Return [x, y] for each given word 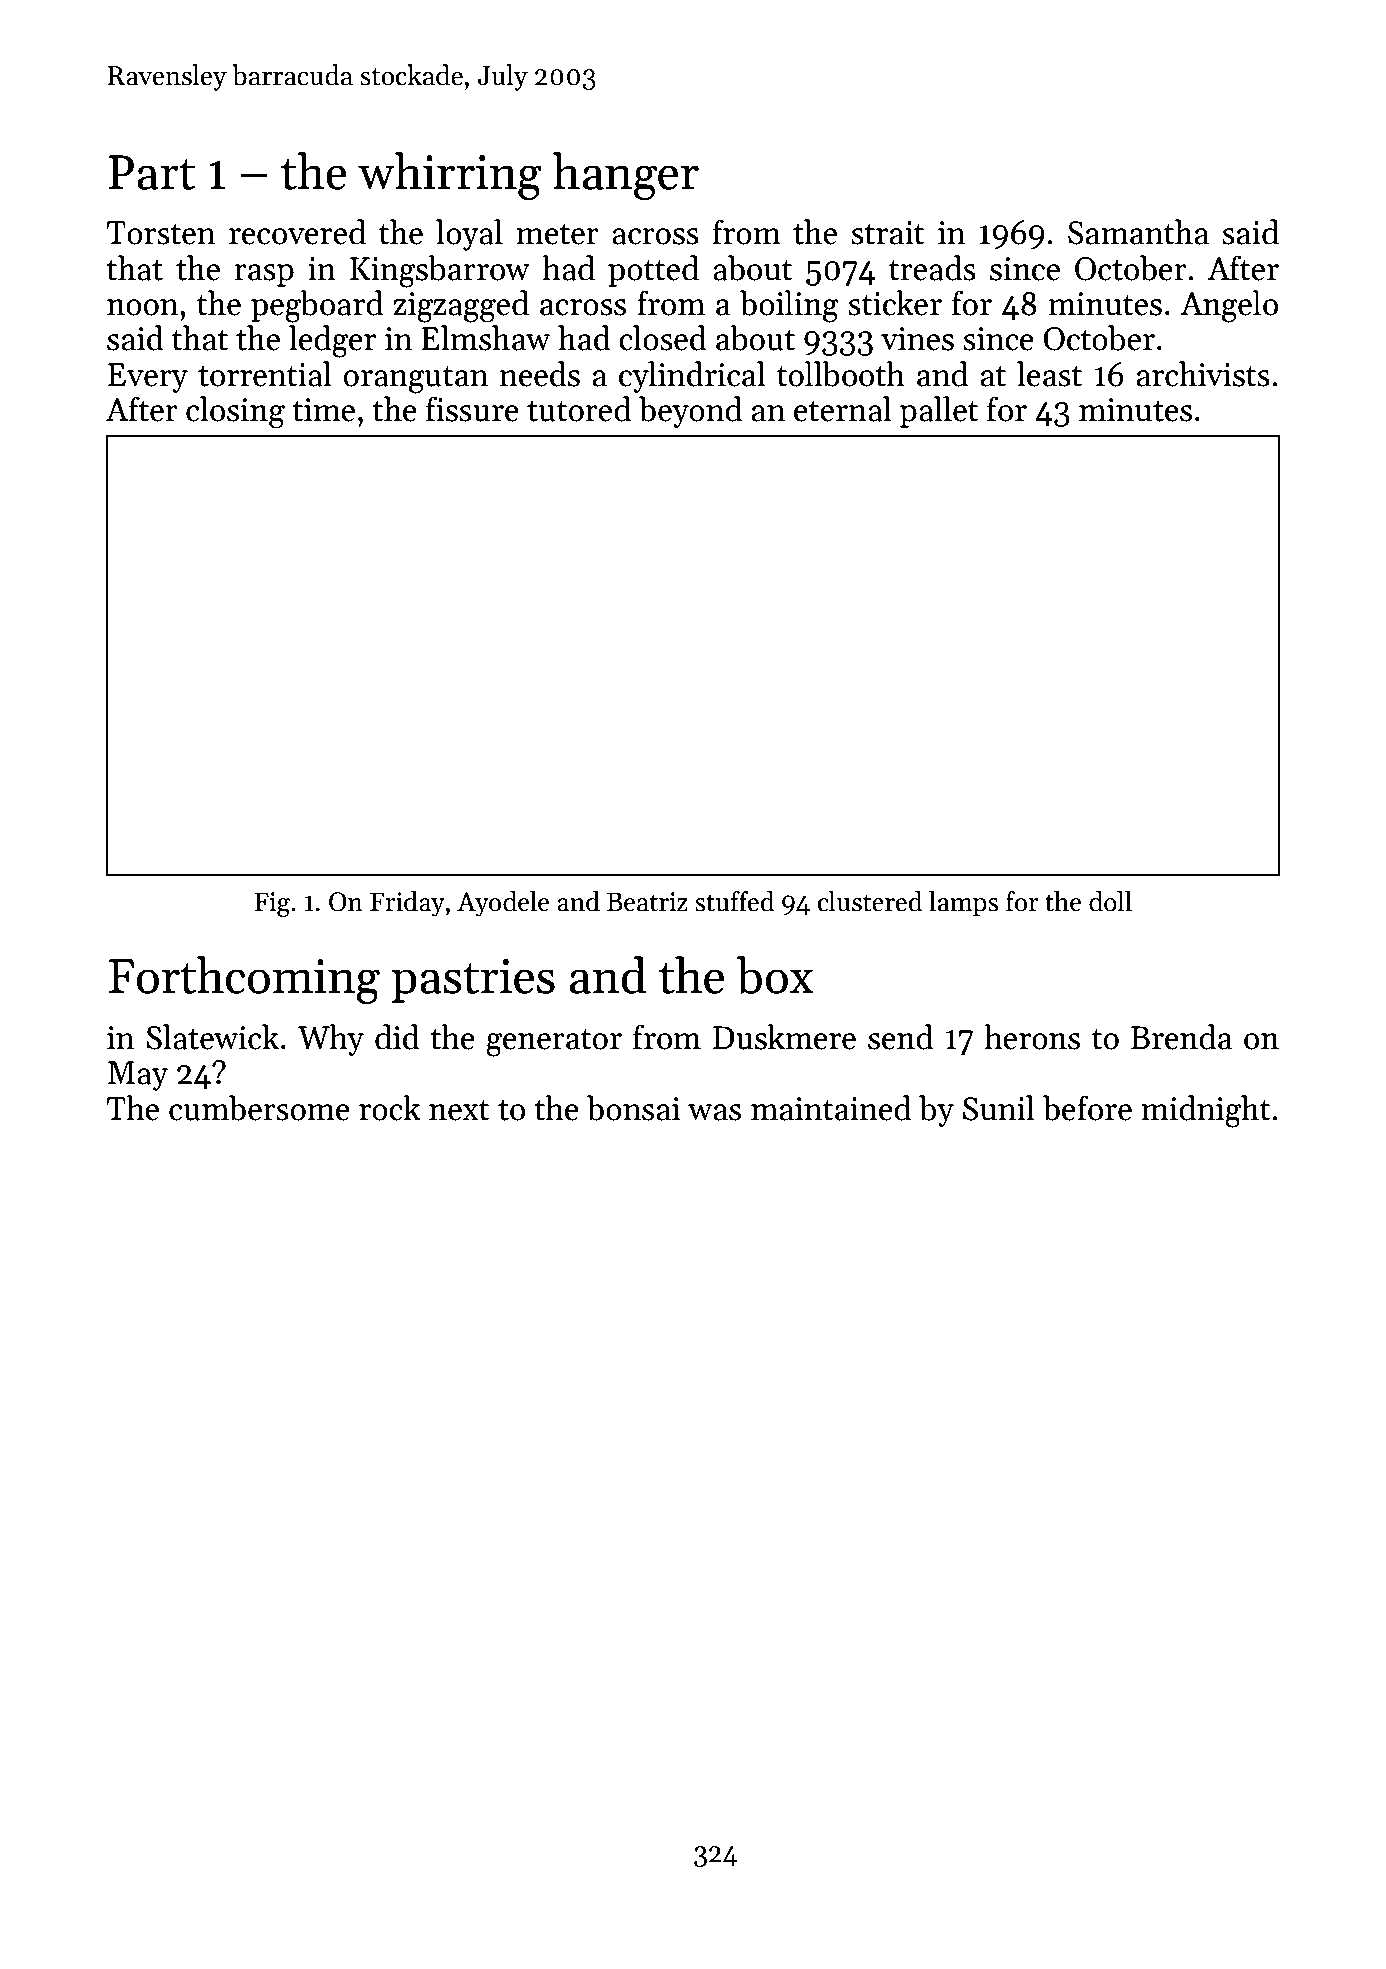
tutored [579, 409]
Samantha [1138, 232]
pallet [939, 412]
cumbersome [259, 1108]
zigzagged [461, 306]
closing [235, 412]
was [714, 1112]
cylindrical [692, 377]
